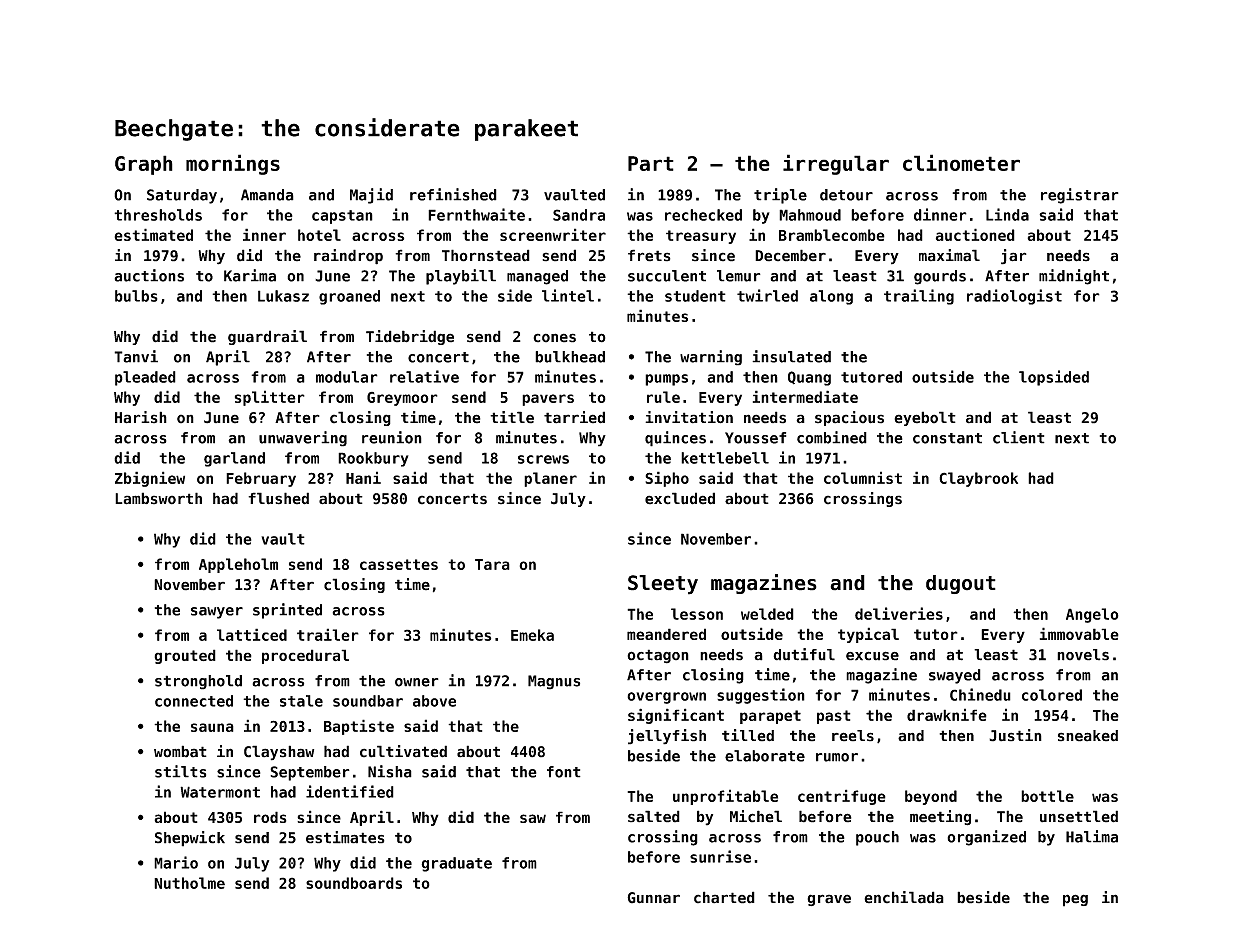 The width and height of the document is (1233, 952). What do you see at coordinates (434, 701) in the document?
I see `above` at bounding box center [434, 701].
